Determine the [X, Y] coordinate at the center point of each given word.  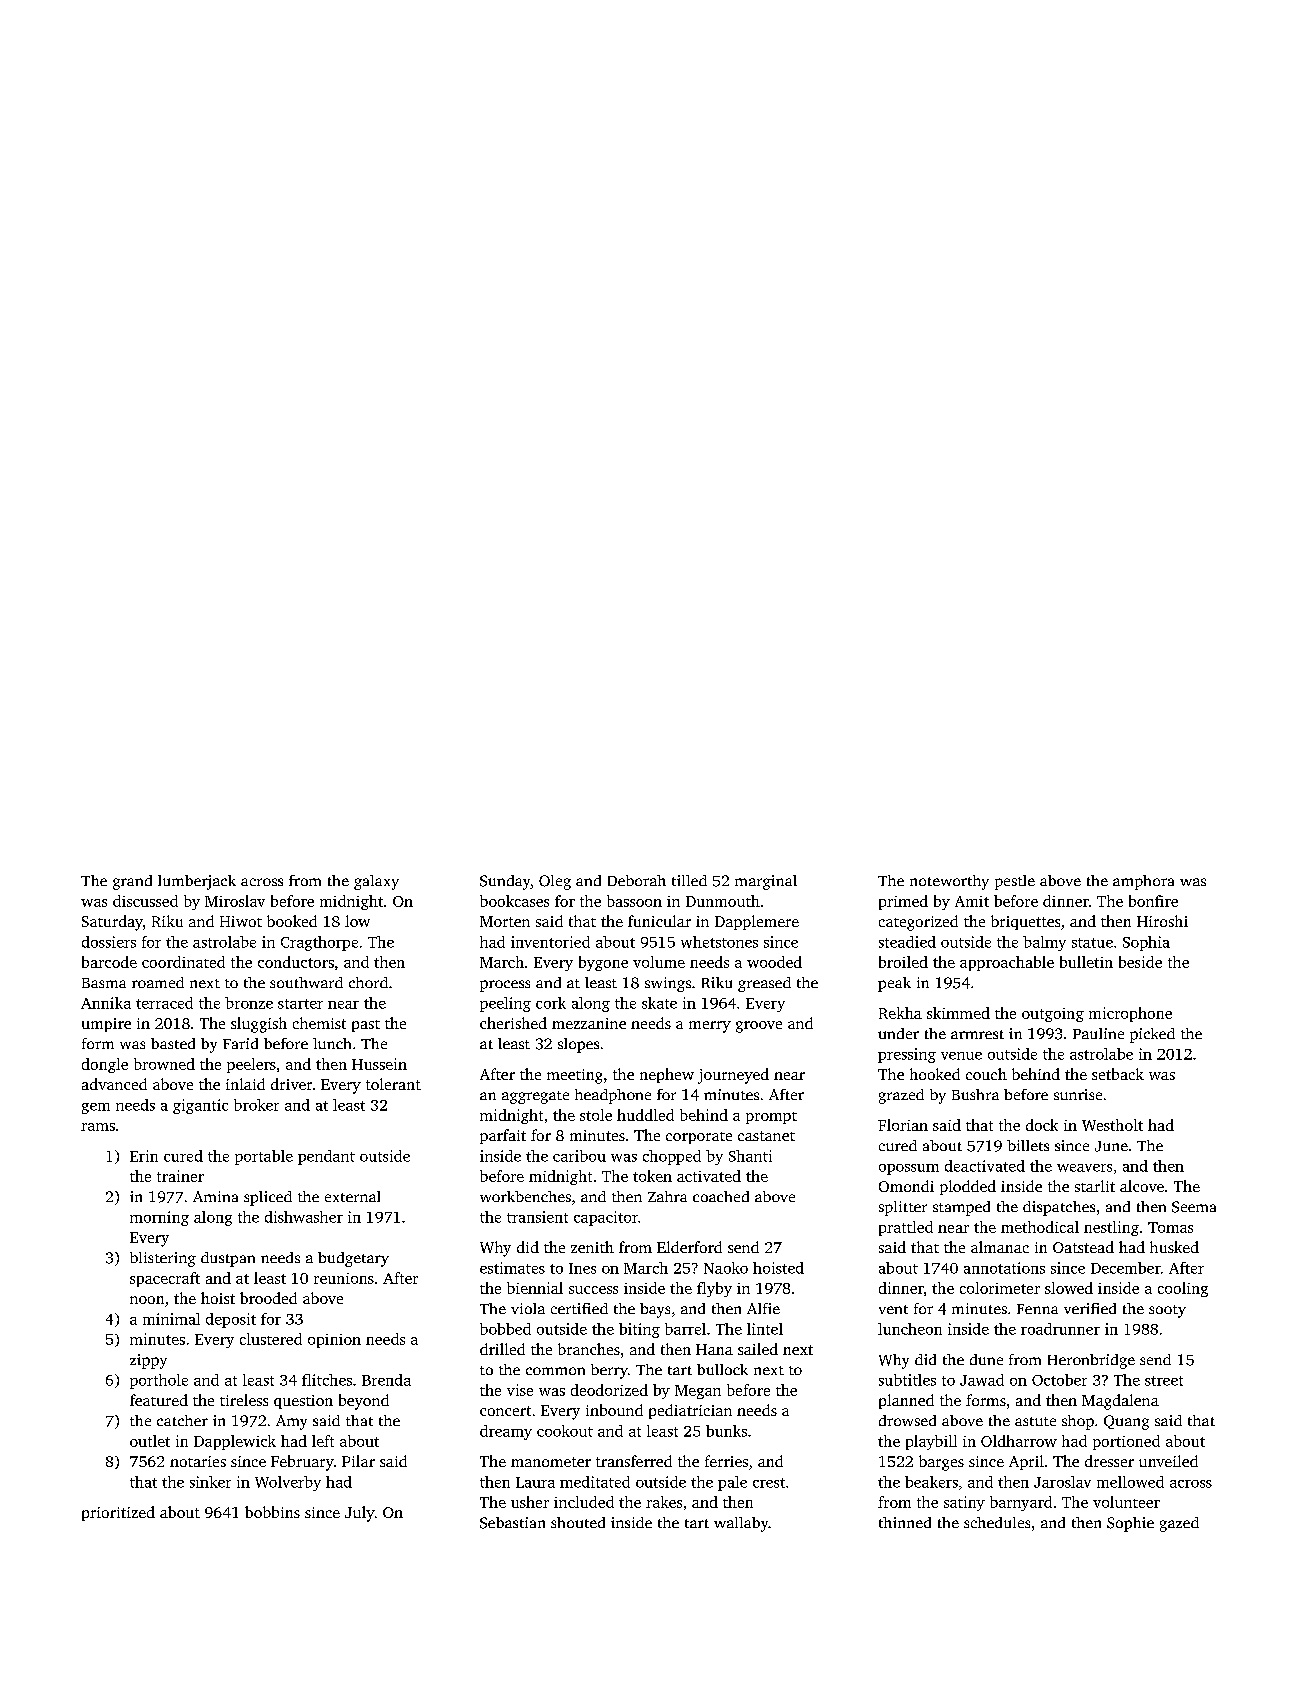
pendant [326, 1157]
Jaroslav [1062, 1482]
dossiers [109, 942]
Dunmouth [723, 901]
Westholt [1112, 1125]
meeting [574, 1076]
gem [96, 1108]
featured [159, 1400]
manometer [551, 1462]
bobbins [272, 1512]
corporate [699, 1138]
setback [1118, 1074]
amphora [1143, 882]
